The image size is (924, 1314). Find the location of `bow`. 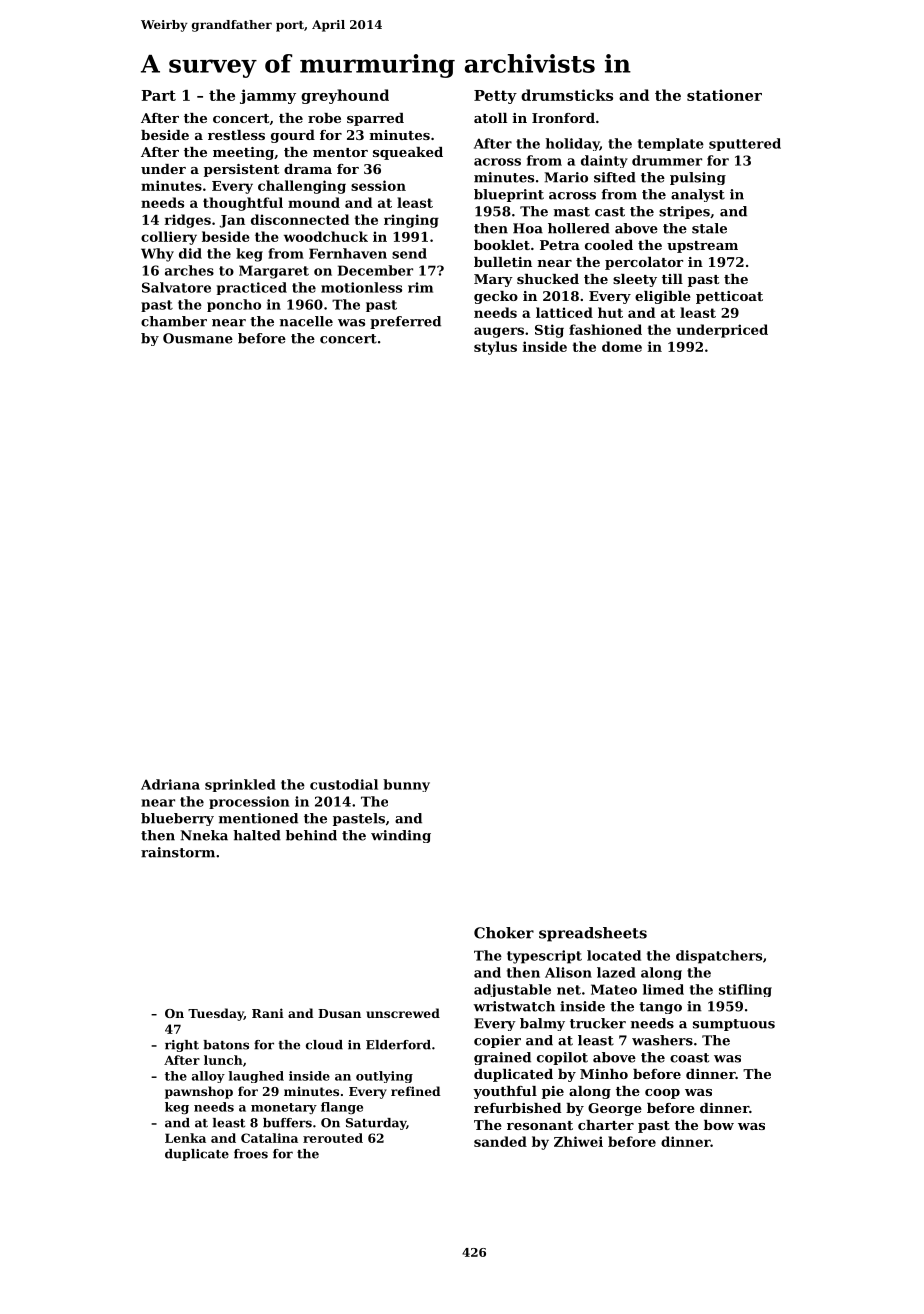

bow is located at coordinates (719, 1125).
